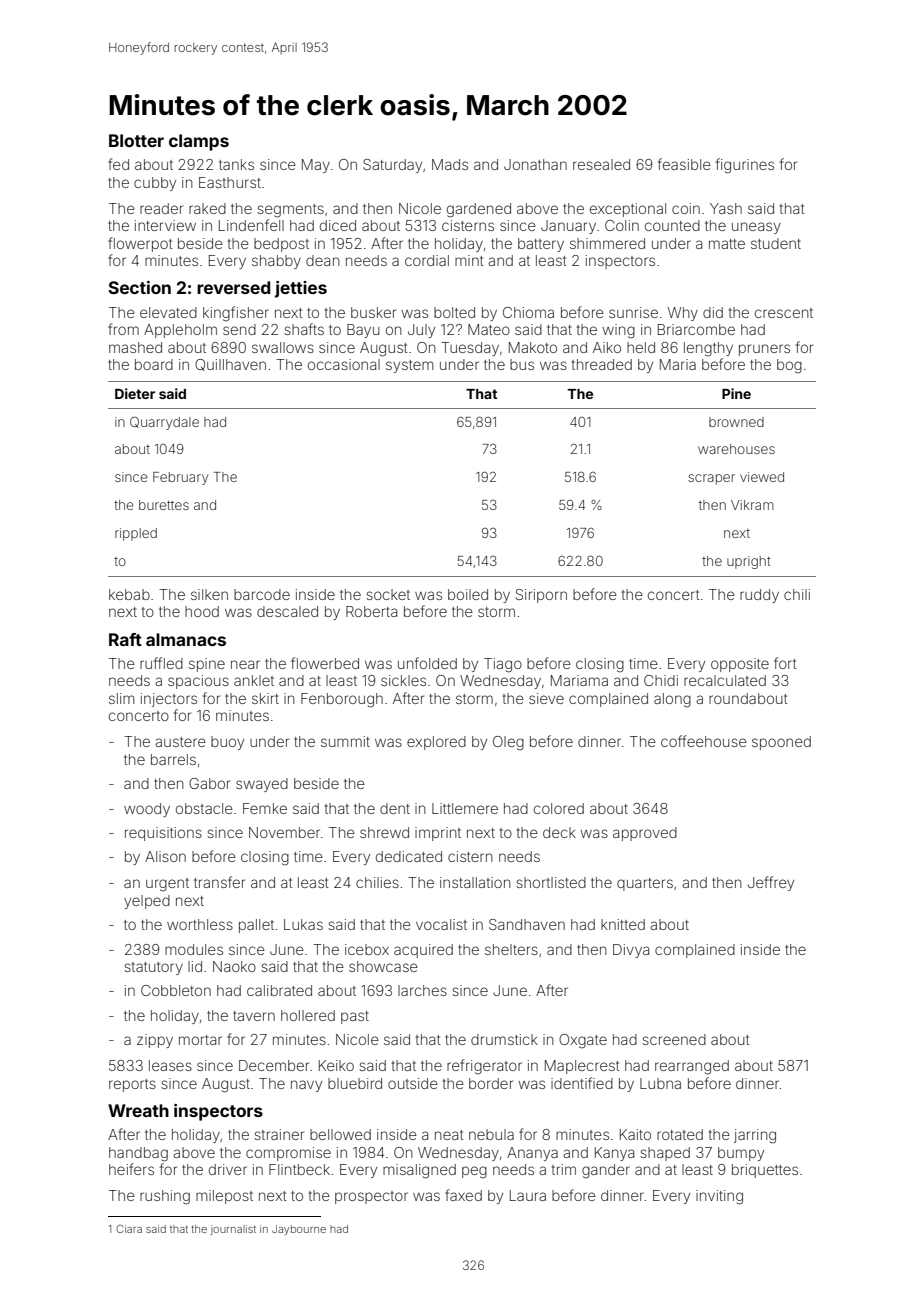  Describe the element at coordinates (708, 349) in the page. I see `lengthy` at that location.
